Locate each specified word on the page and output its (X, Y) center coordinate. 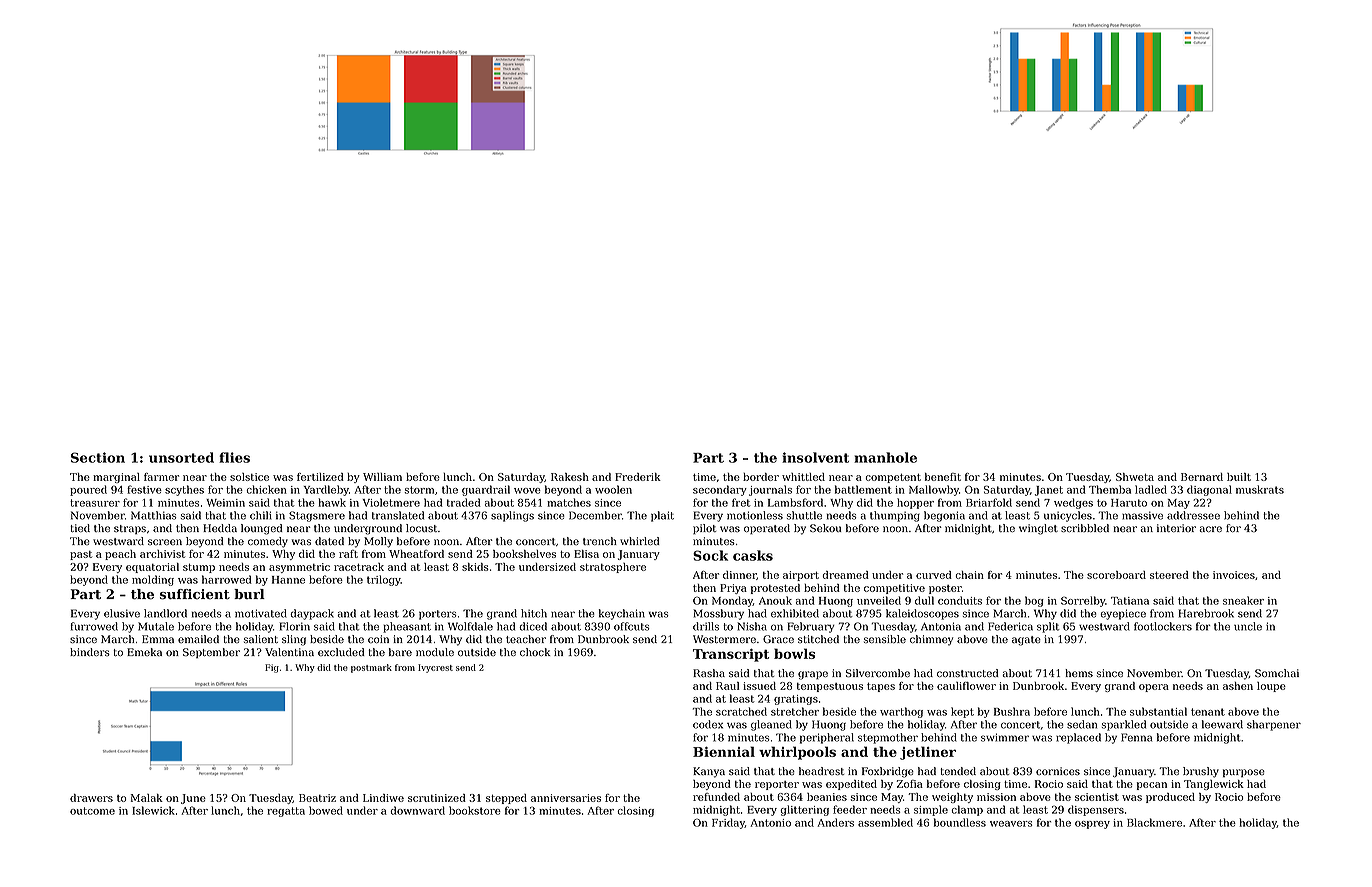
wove (527, 491)
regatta (286, 812)
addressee (1193, 515)
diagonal (1209, 490)
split (1048, 627)
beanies (827, 797)
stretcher (795, 711)
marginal (116, 478)
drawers (91, 798)
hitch (534, 613)
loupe (1271, 687)
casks (753, 555)
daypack (312, 614)
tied (80, 528)
